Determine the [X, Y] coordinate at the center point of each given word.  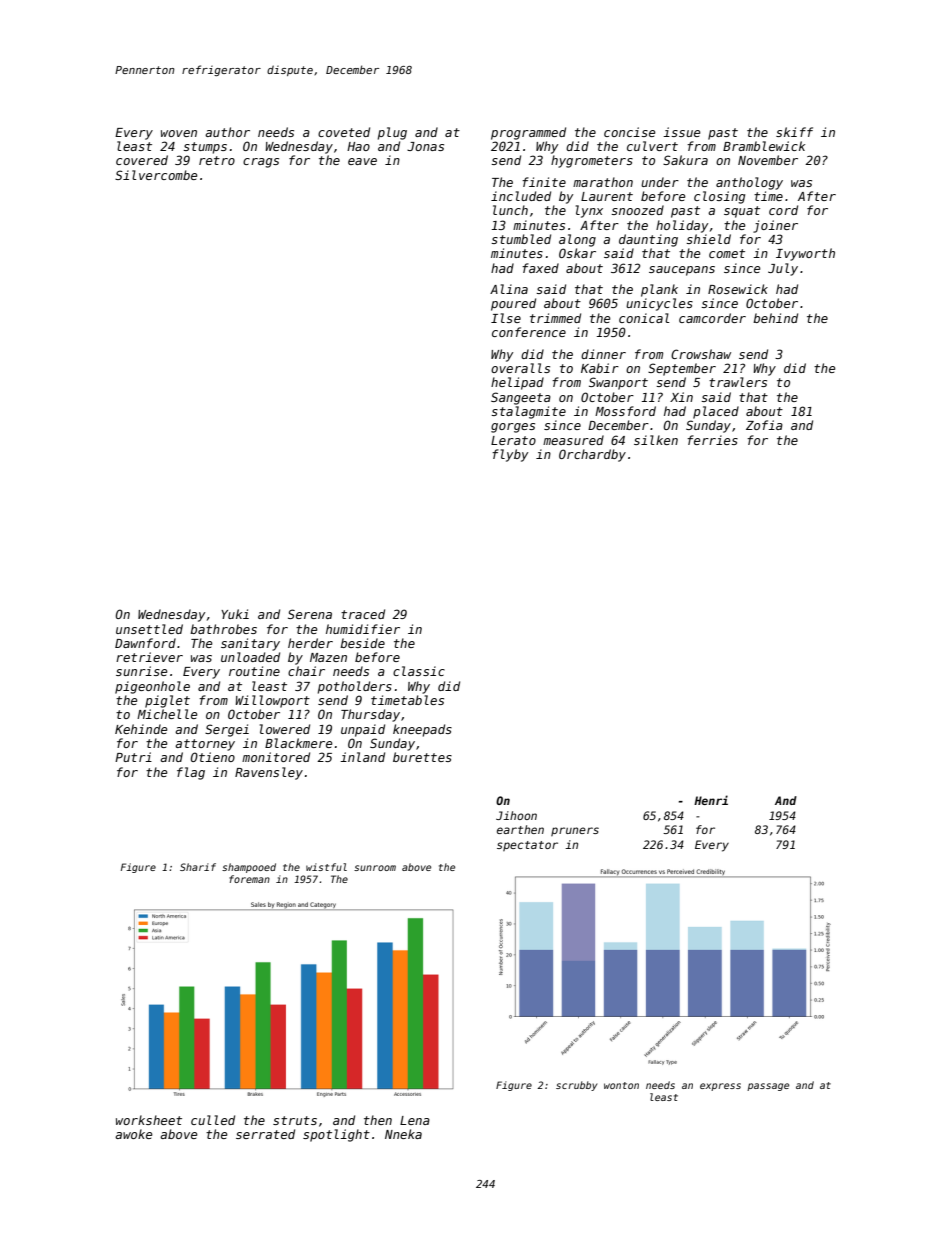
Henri [711, 800]
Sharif [198, 867]
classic [419, 671]
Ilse [506, 318]
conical [644, 318]
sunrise [142, 671]
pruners [575, 831]
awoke [134, 1134]
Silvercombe [156, 175]
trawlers [738, 382]
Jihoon [516, 815]
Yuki [235, 614]
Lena [415, 1120]
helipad [517, 383]
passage [768, 1087]
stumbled [521, 239]
